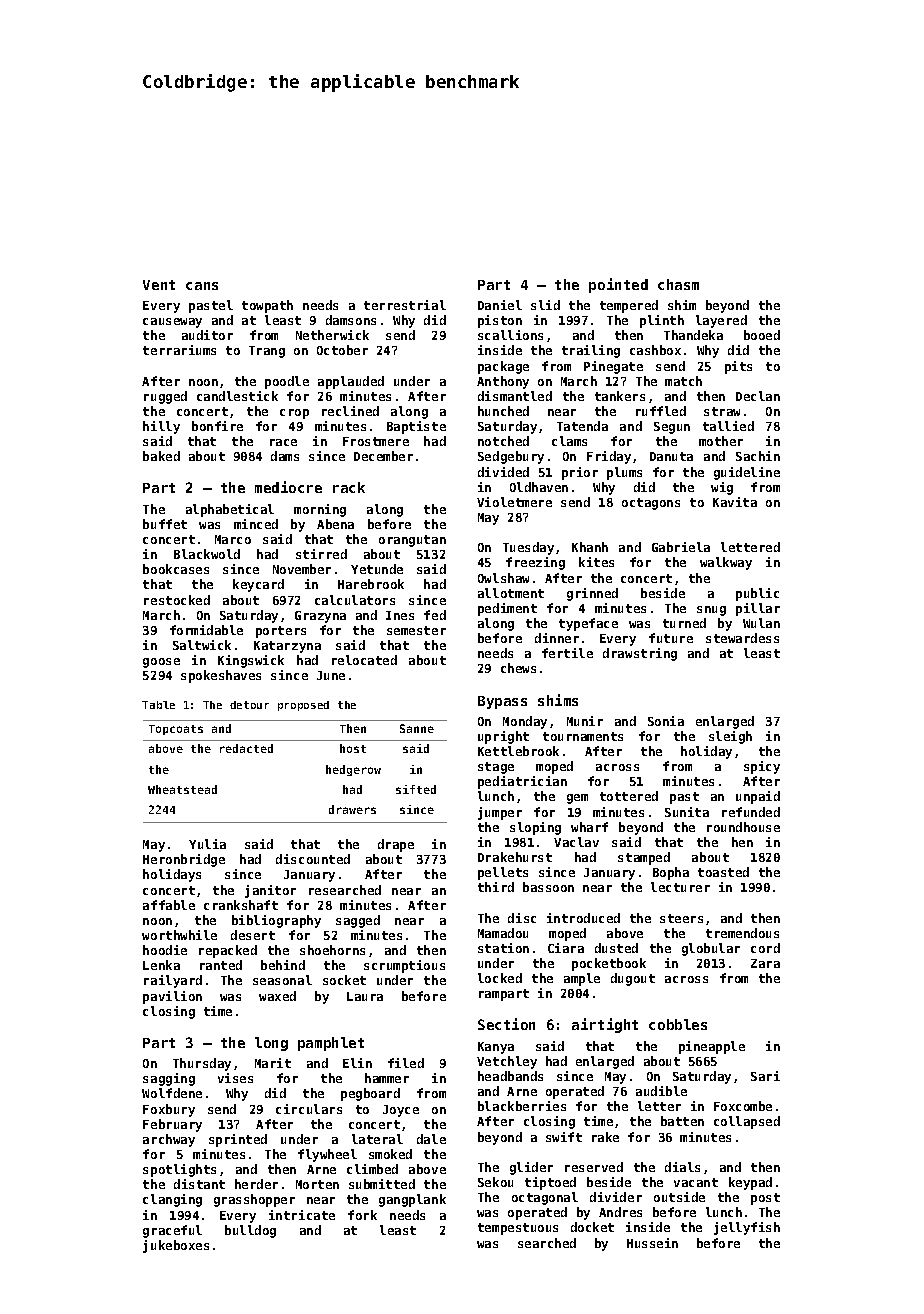  Describe the element at coordinates (230, 510) in the screenshot. I see `alphabetical` at that location.
